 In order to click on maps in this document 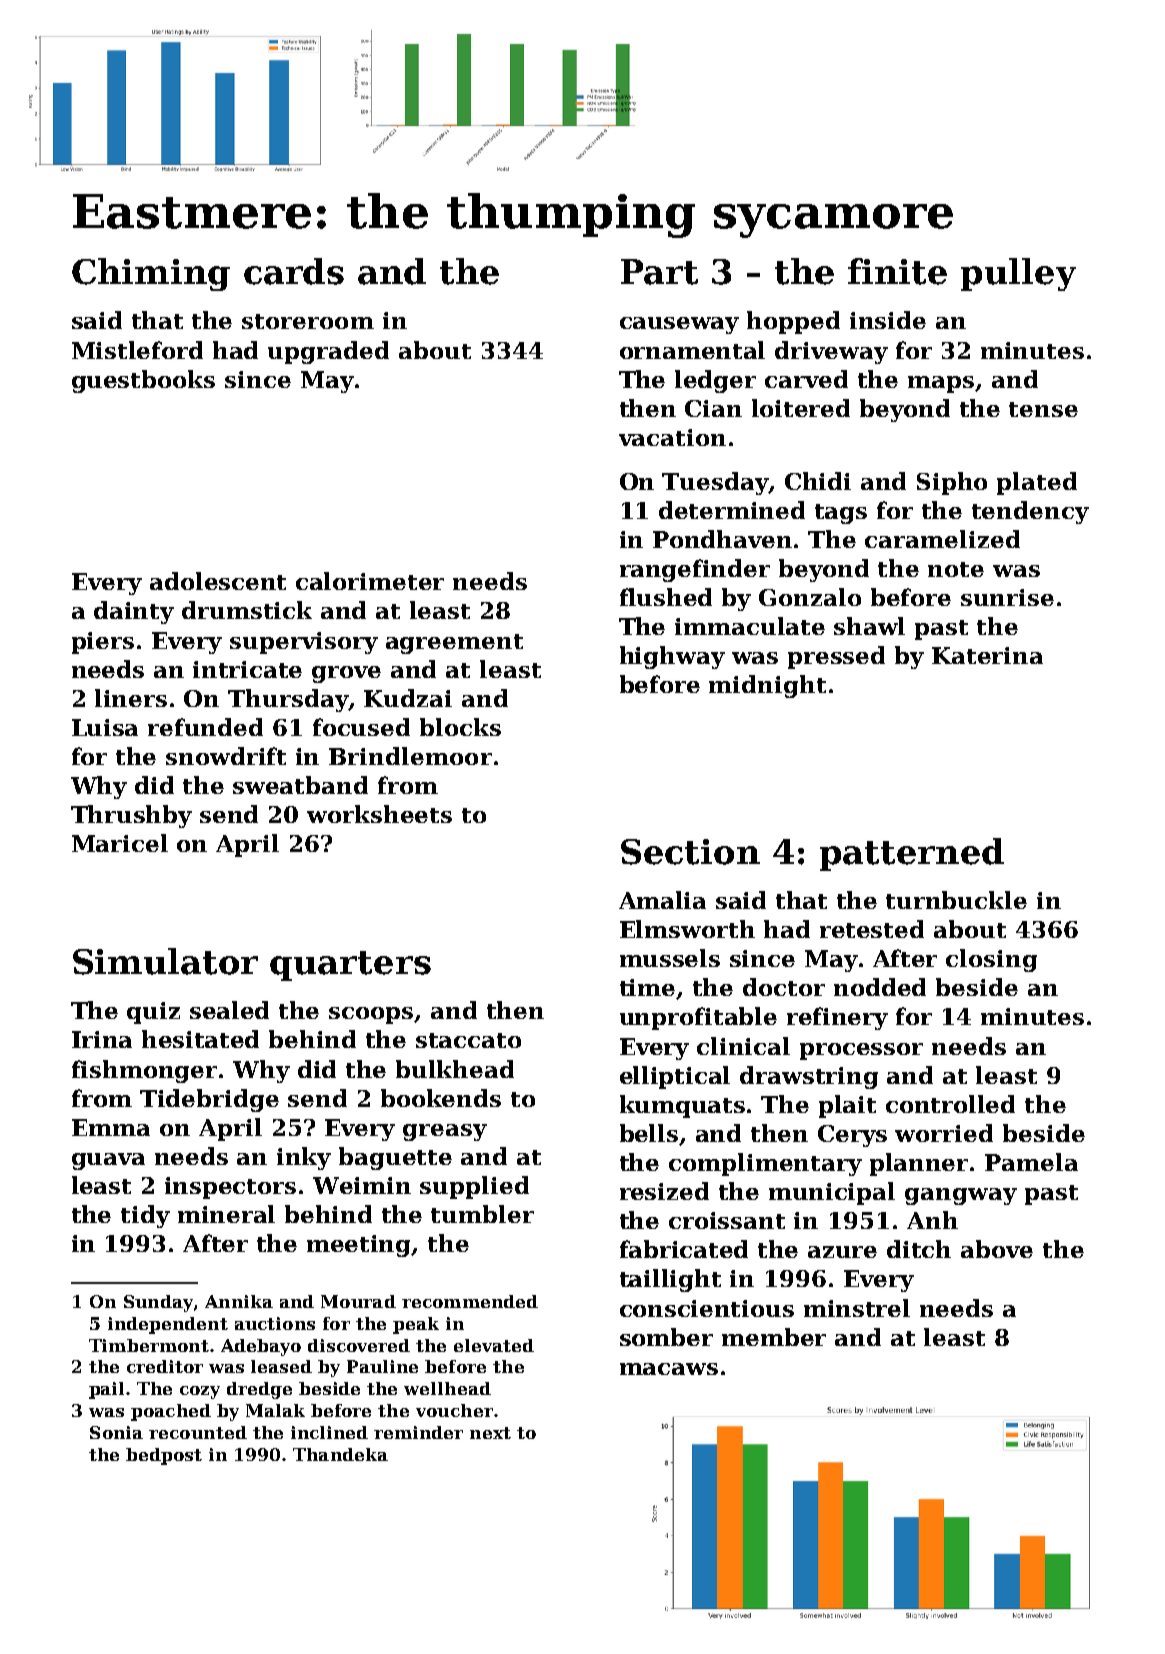, I will do `click(941, 384)`.
